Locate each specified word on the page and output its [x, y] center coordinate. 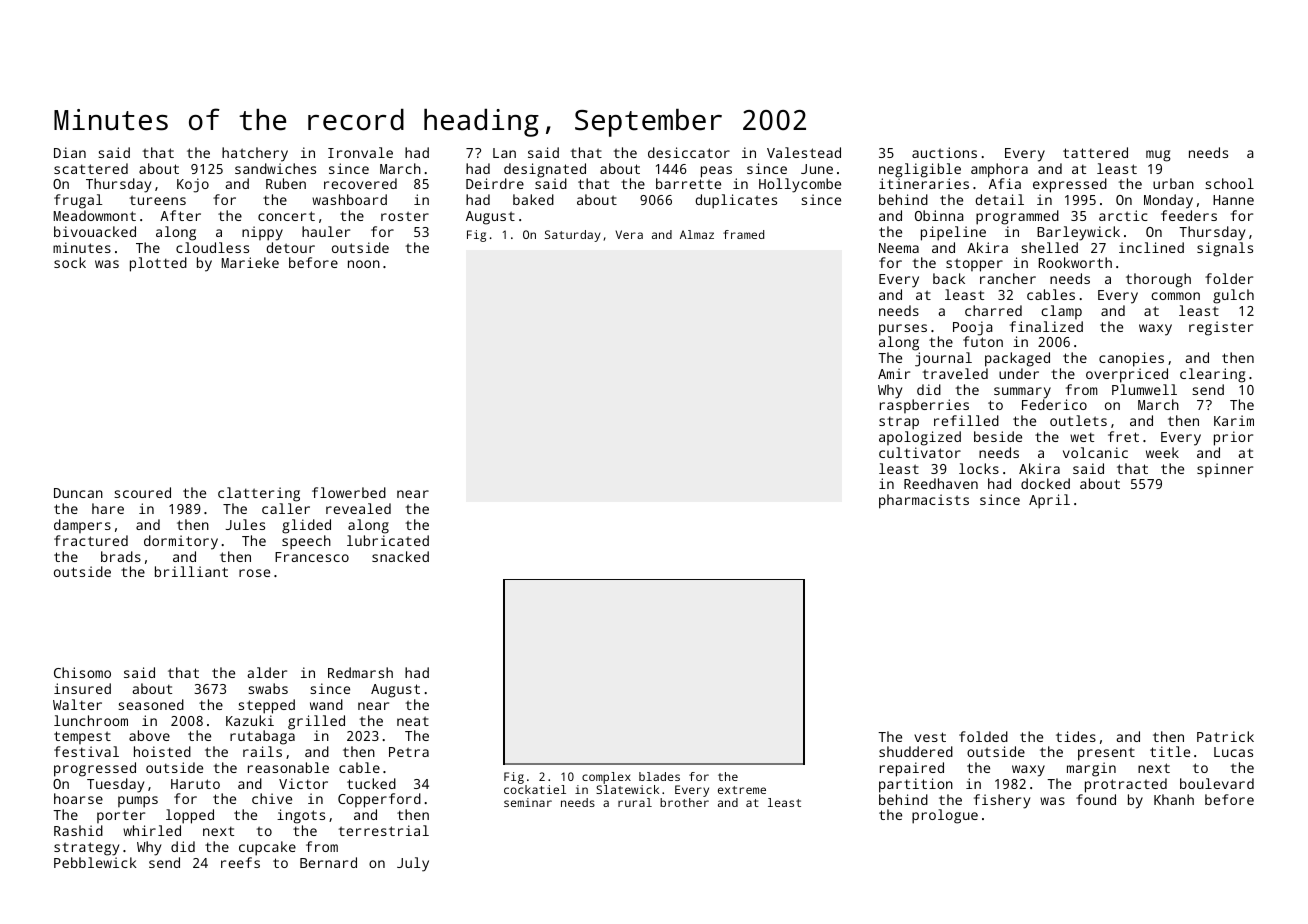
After [180, 215]
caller [286, 508]
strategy [86, 849]
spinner [1225, 470]
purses [903, 330]
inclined [1151, 247]
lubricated [388, 540]
